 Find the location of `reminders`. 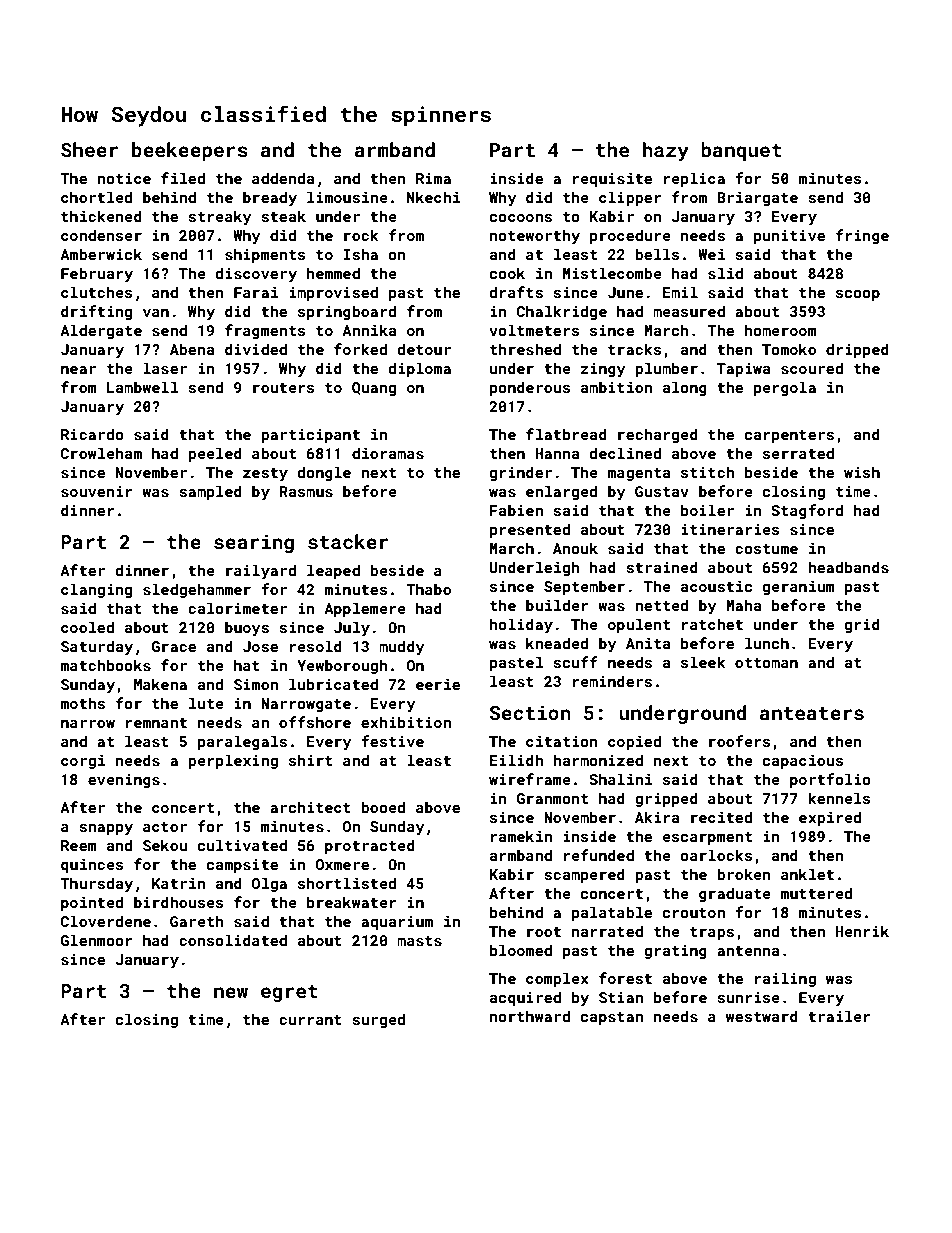

reminders is located at coordinates (612, 681).
